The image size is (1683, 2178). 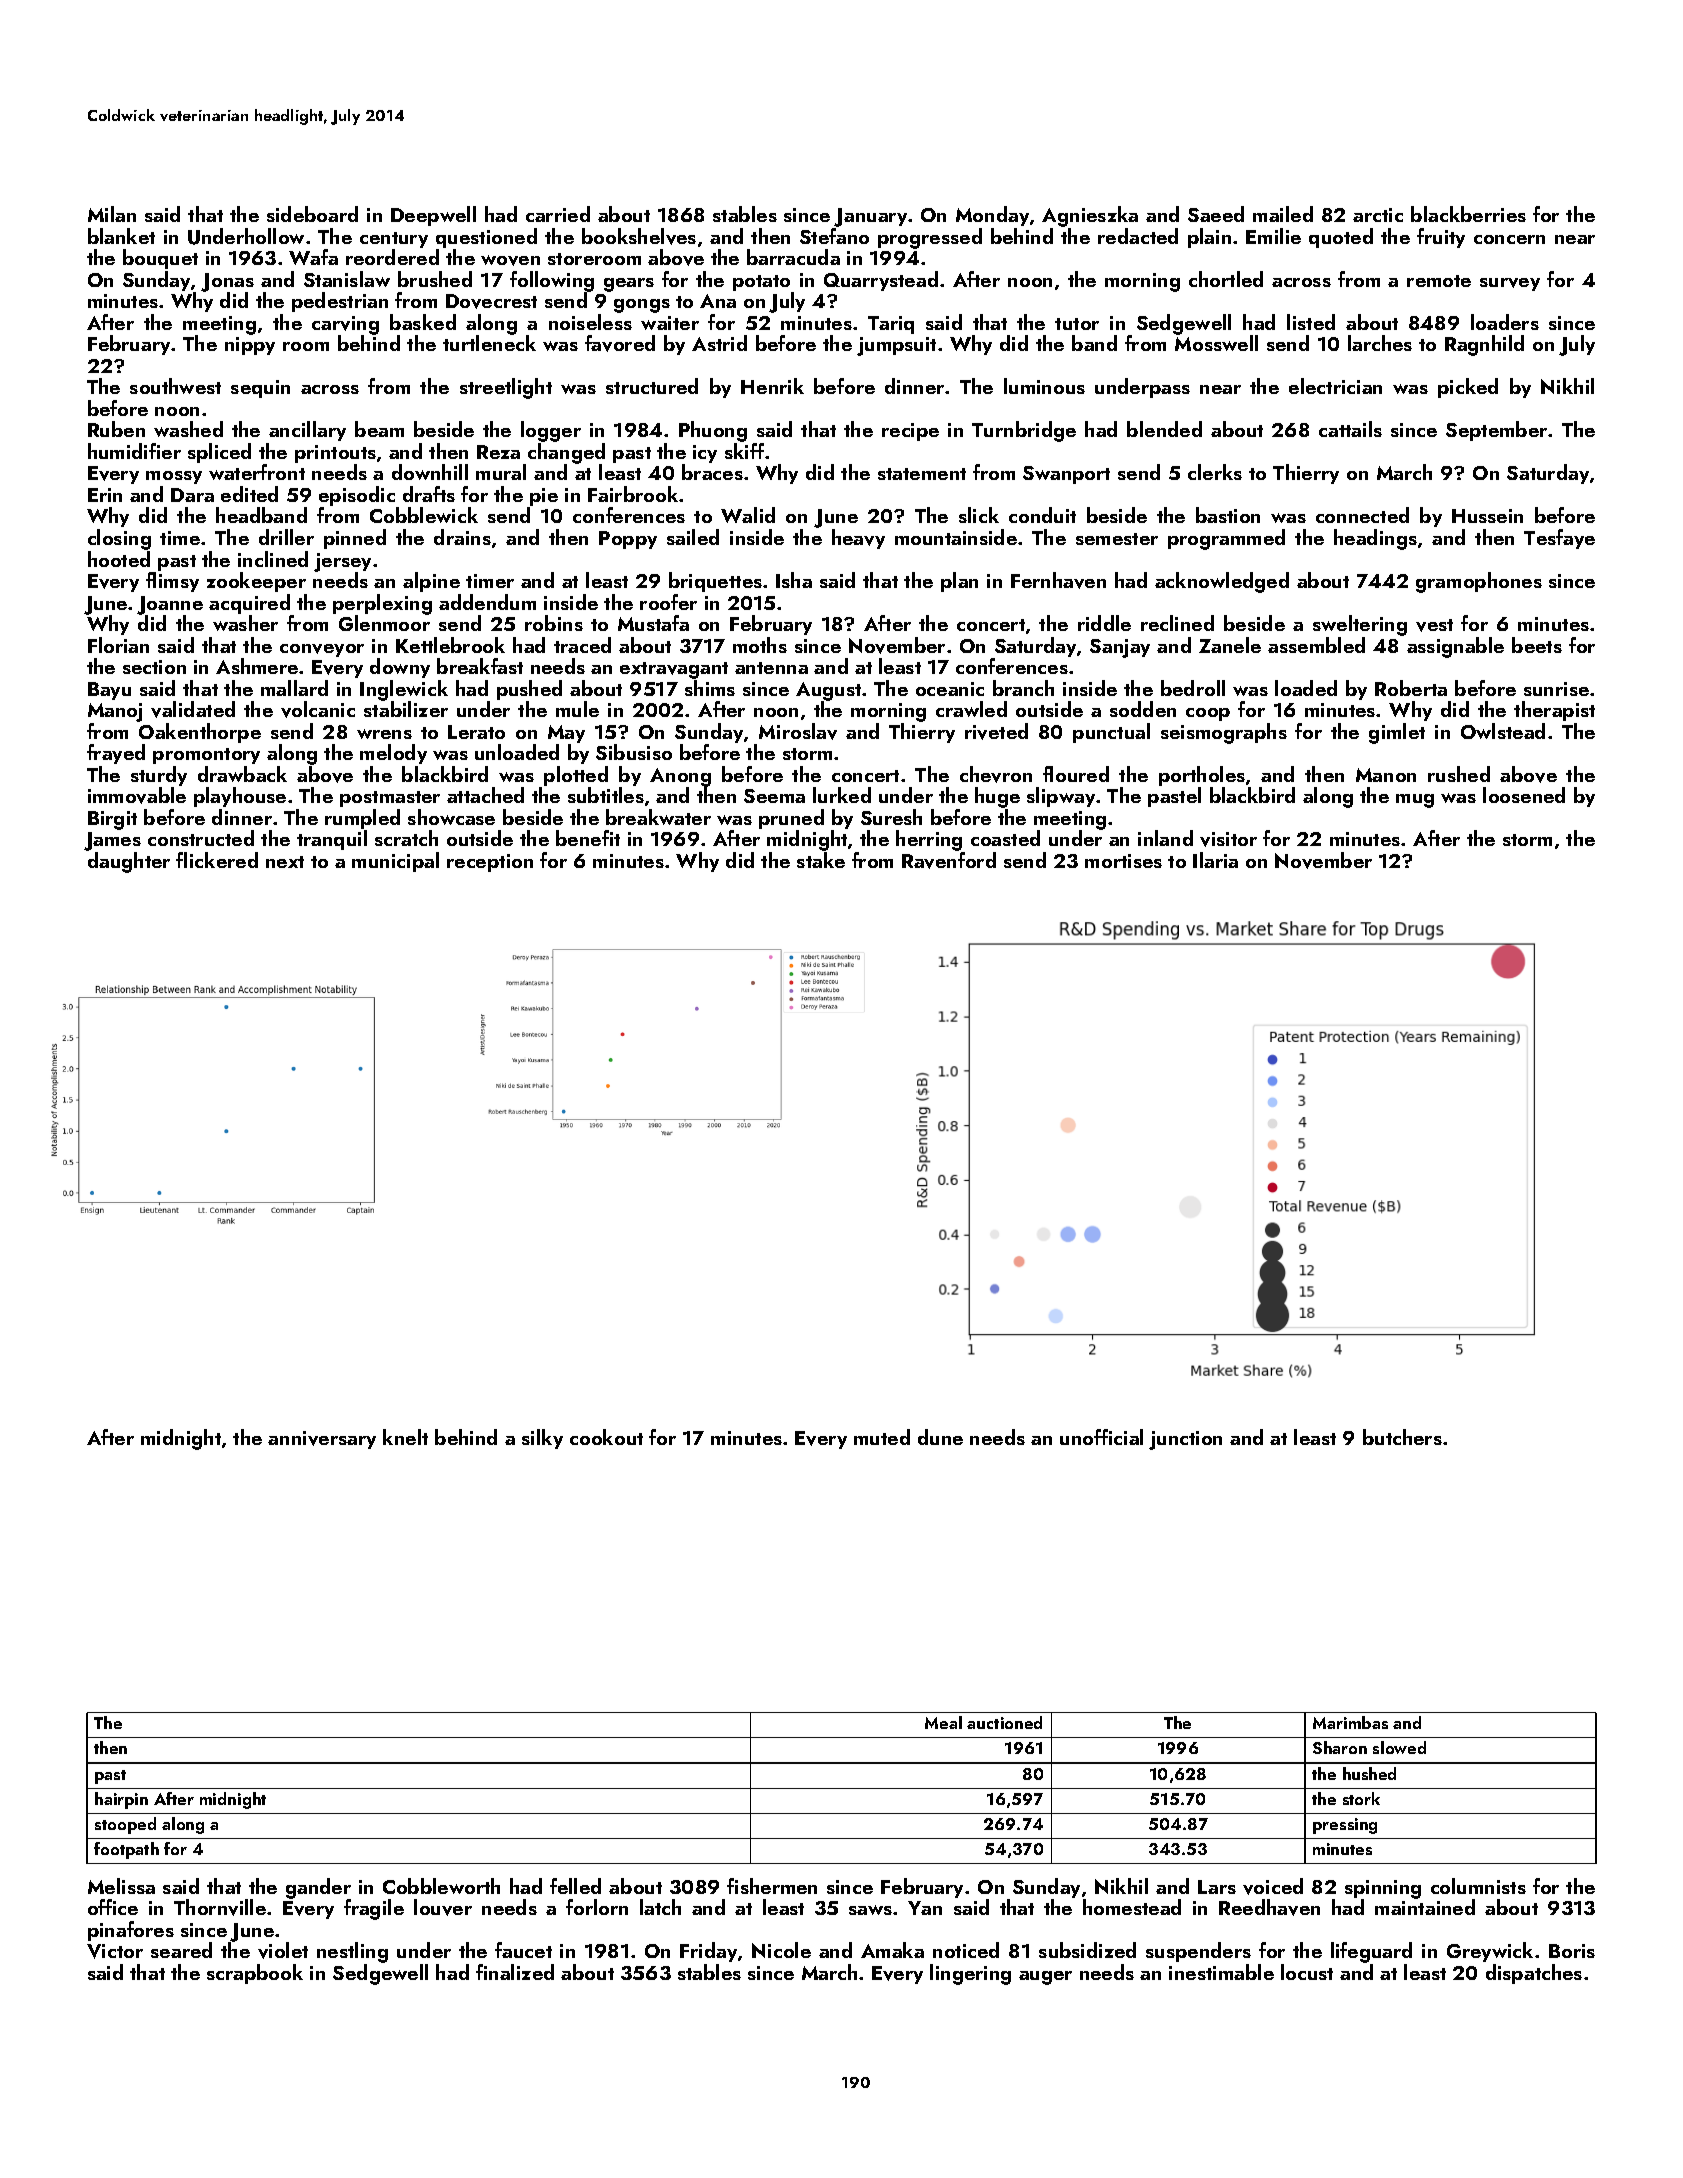 What do you see at coordinates (255, 1974) in the screenshot?
I see `scrapbook` at bounding box center [255, 1974].
